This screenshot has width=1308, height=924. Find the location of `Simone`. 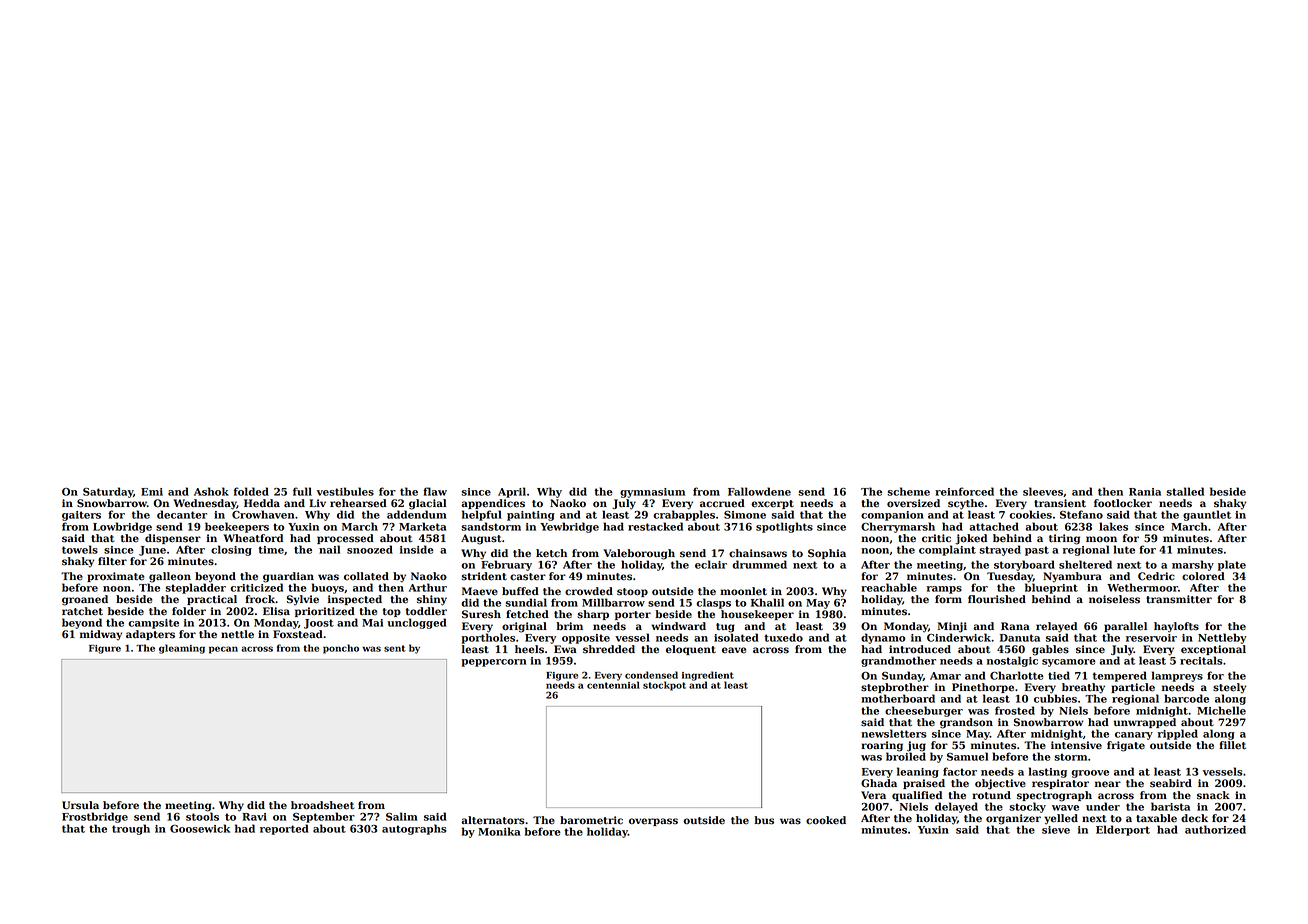

Simone is located at coordinates (745, 515).
